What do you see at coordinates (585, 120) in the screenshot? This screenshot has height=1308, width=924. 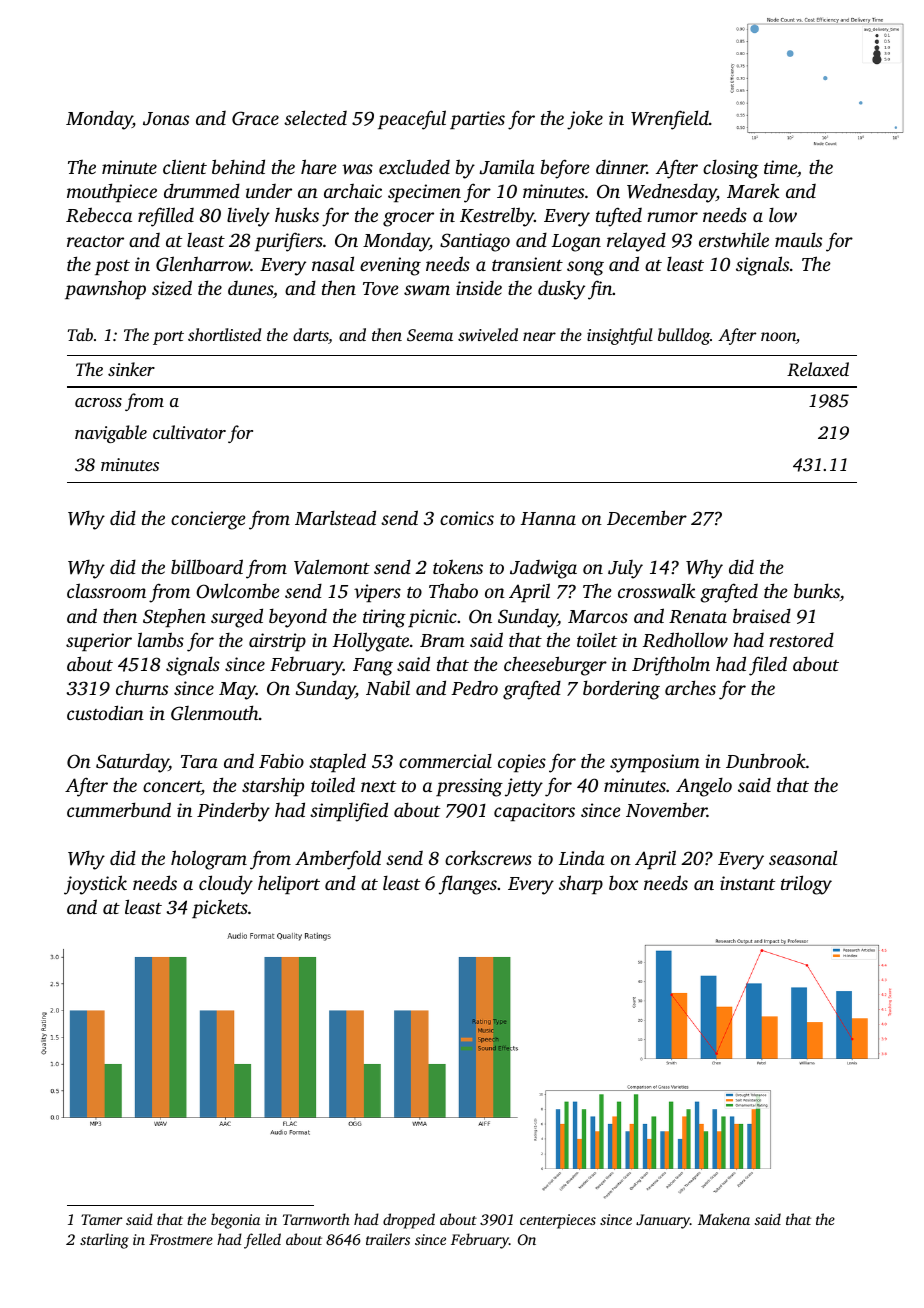 I see `joke` at bounding box center [585, 120].
